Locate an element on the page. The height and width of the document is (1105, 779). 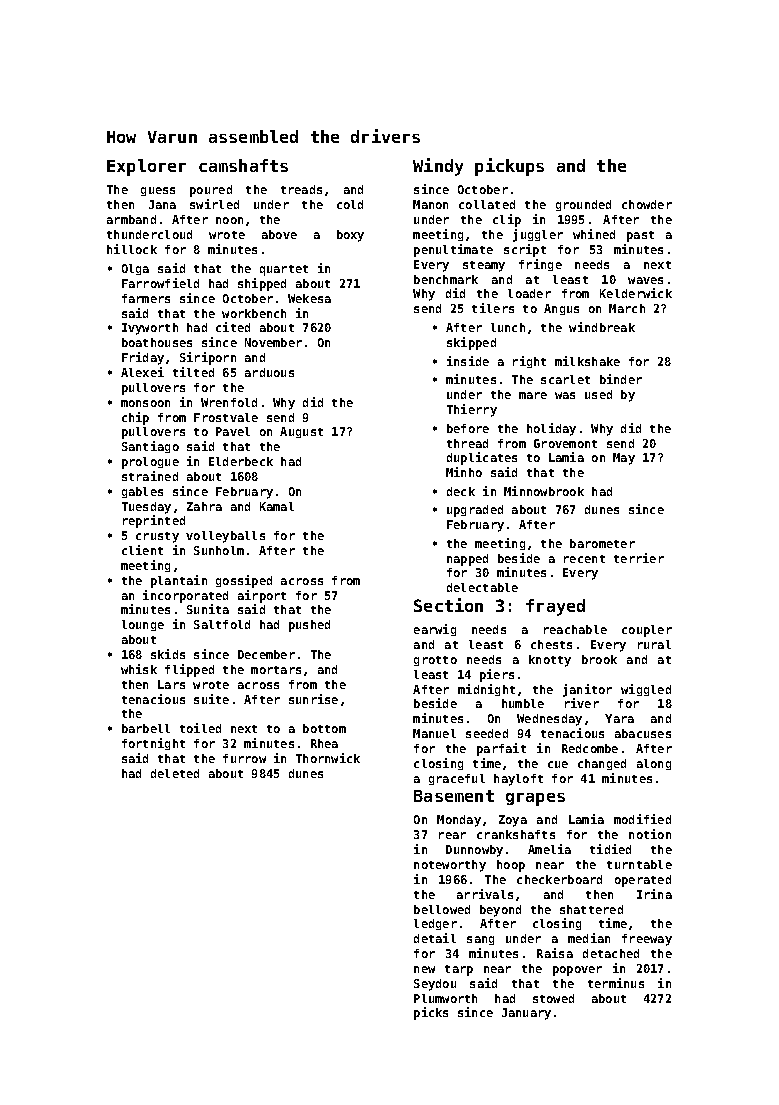
Explorer is located at coordinates (146, 167).
